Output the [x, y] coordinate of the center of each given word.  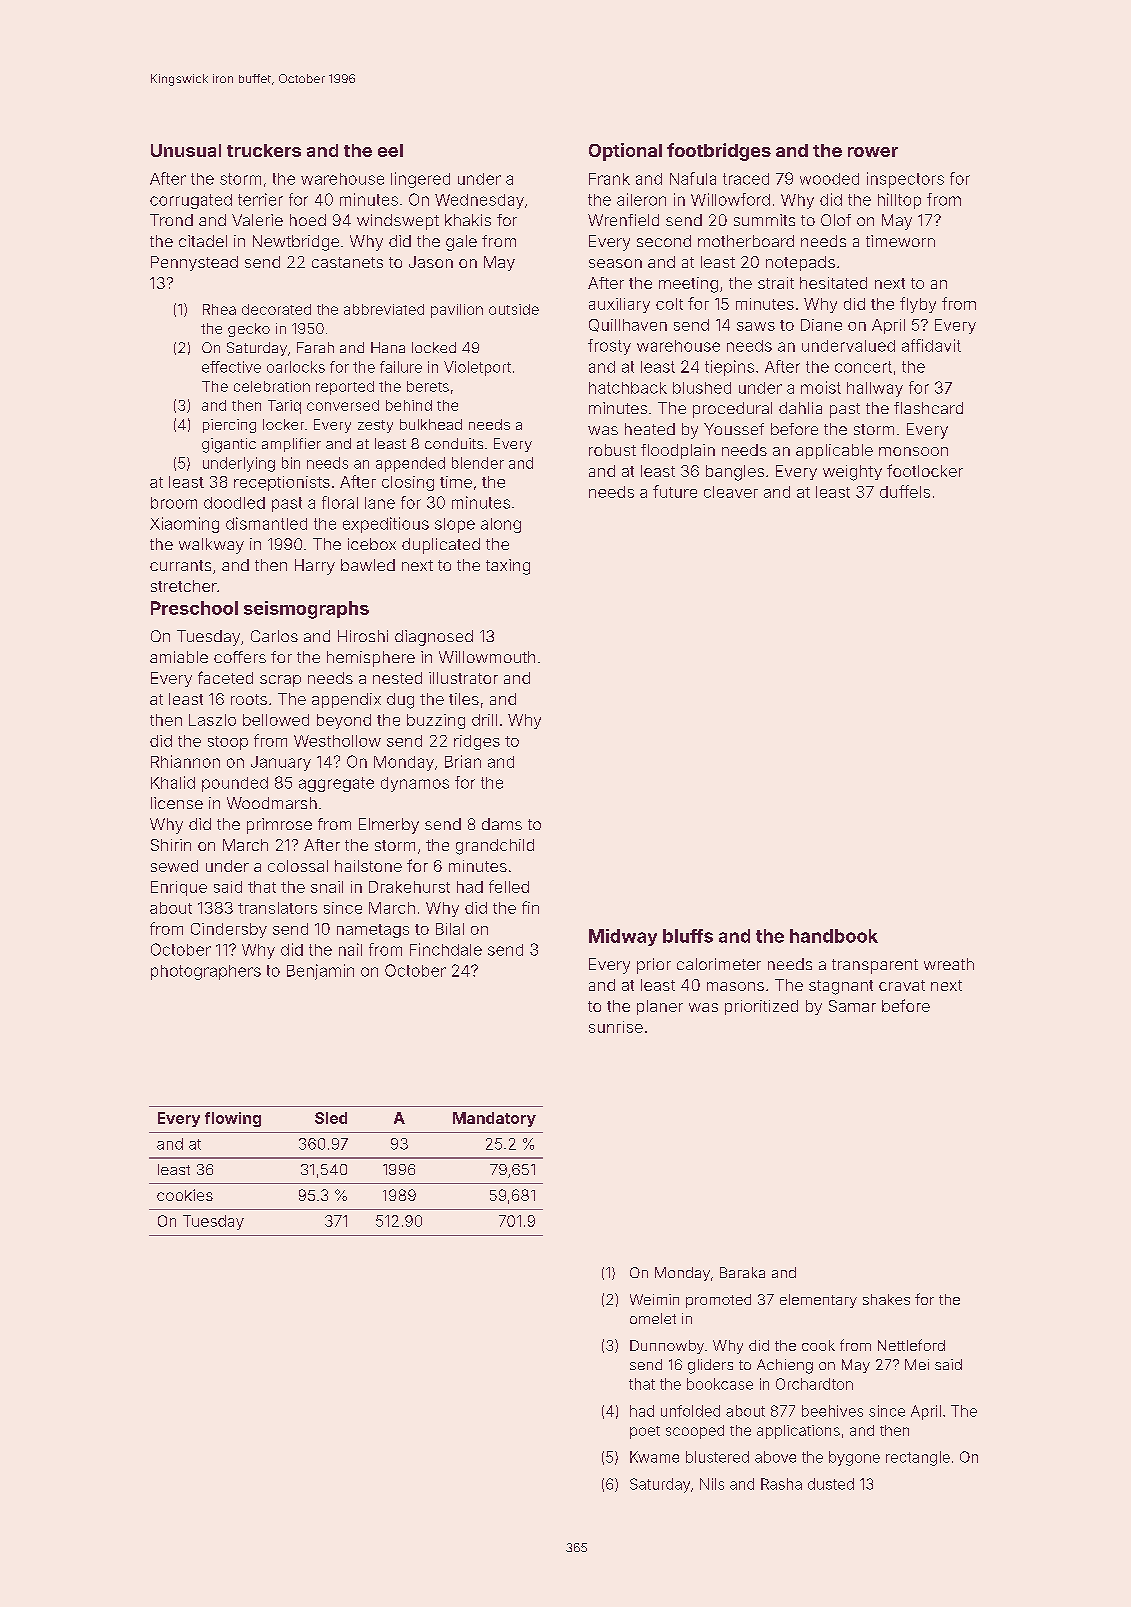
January [281, 763]
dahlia [800, 408]
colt [669, 304]
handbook [834, 936]
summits [764, 220]
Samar [852, 1006]
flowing [233, 1119]
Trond [171, 220]
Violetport [477, 368]
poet [645, 1432]
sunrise [616, 1027]
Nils [712, 1484]
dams [502, 824]
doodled [234, 503]
